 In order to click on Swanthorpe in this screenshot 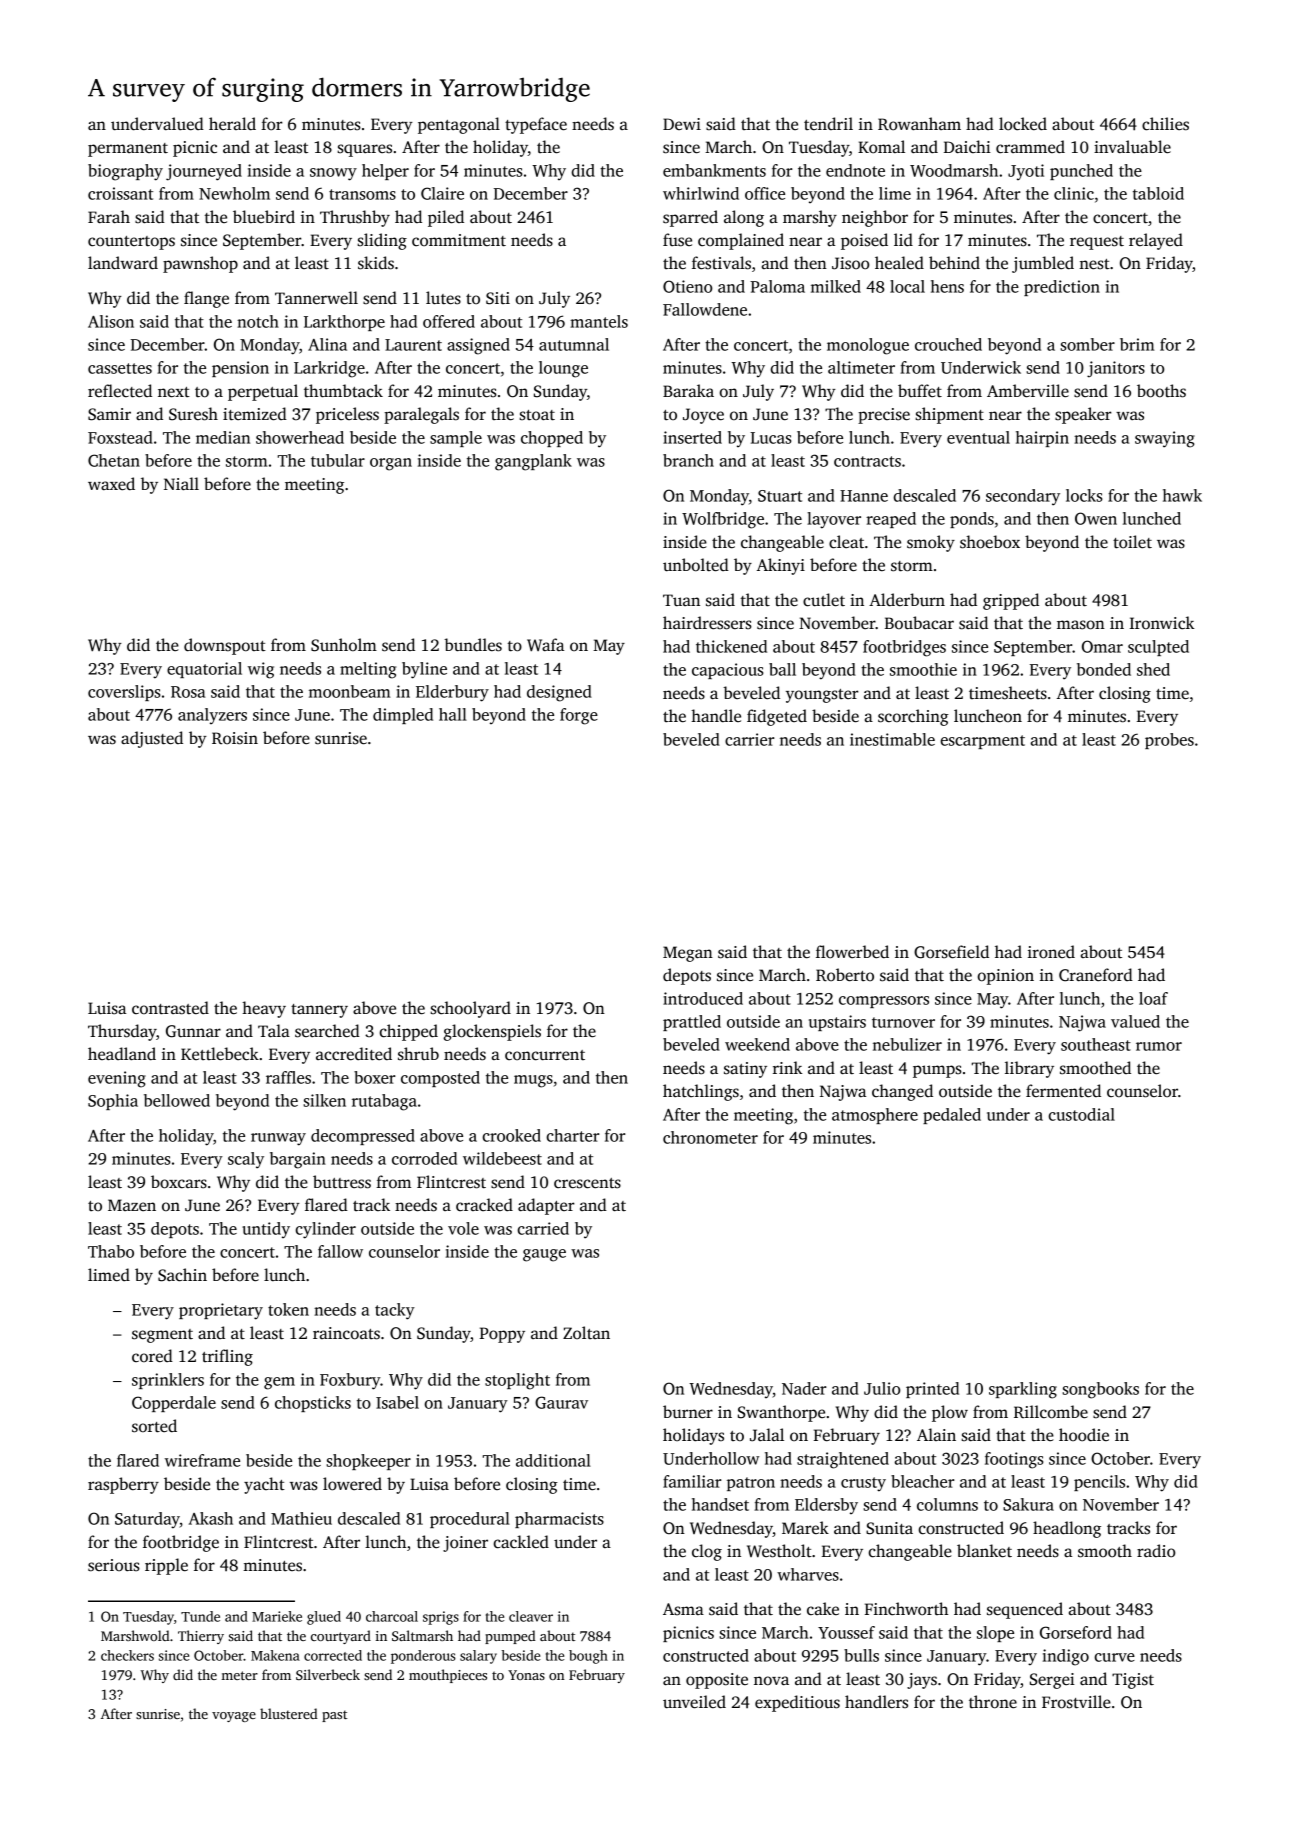, I will do `click(781, 1413)`.
